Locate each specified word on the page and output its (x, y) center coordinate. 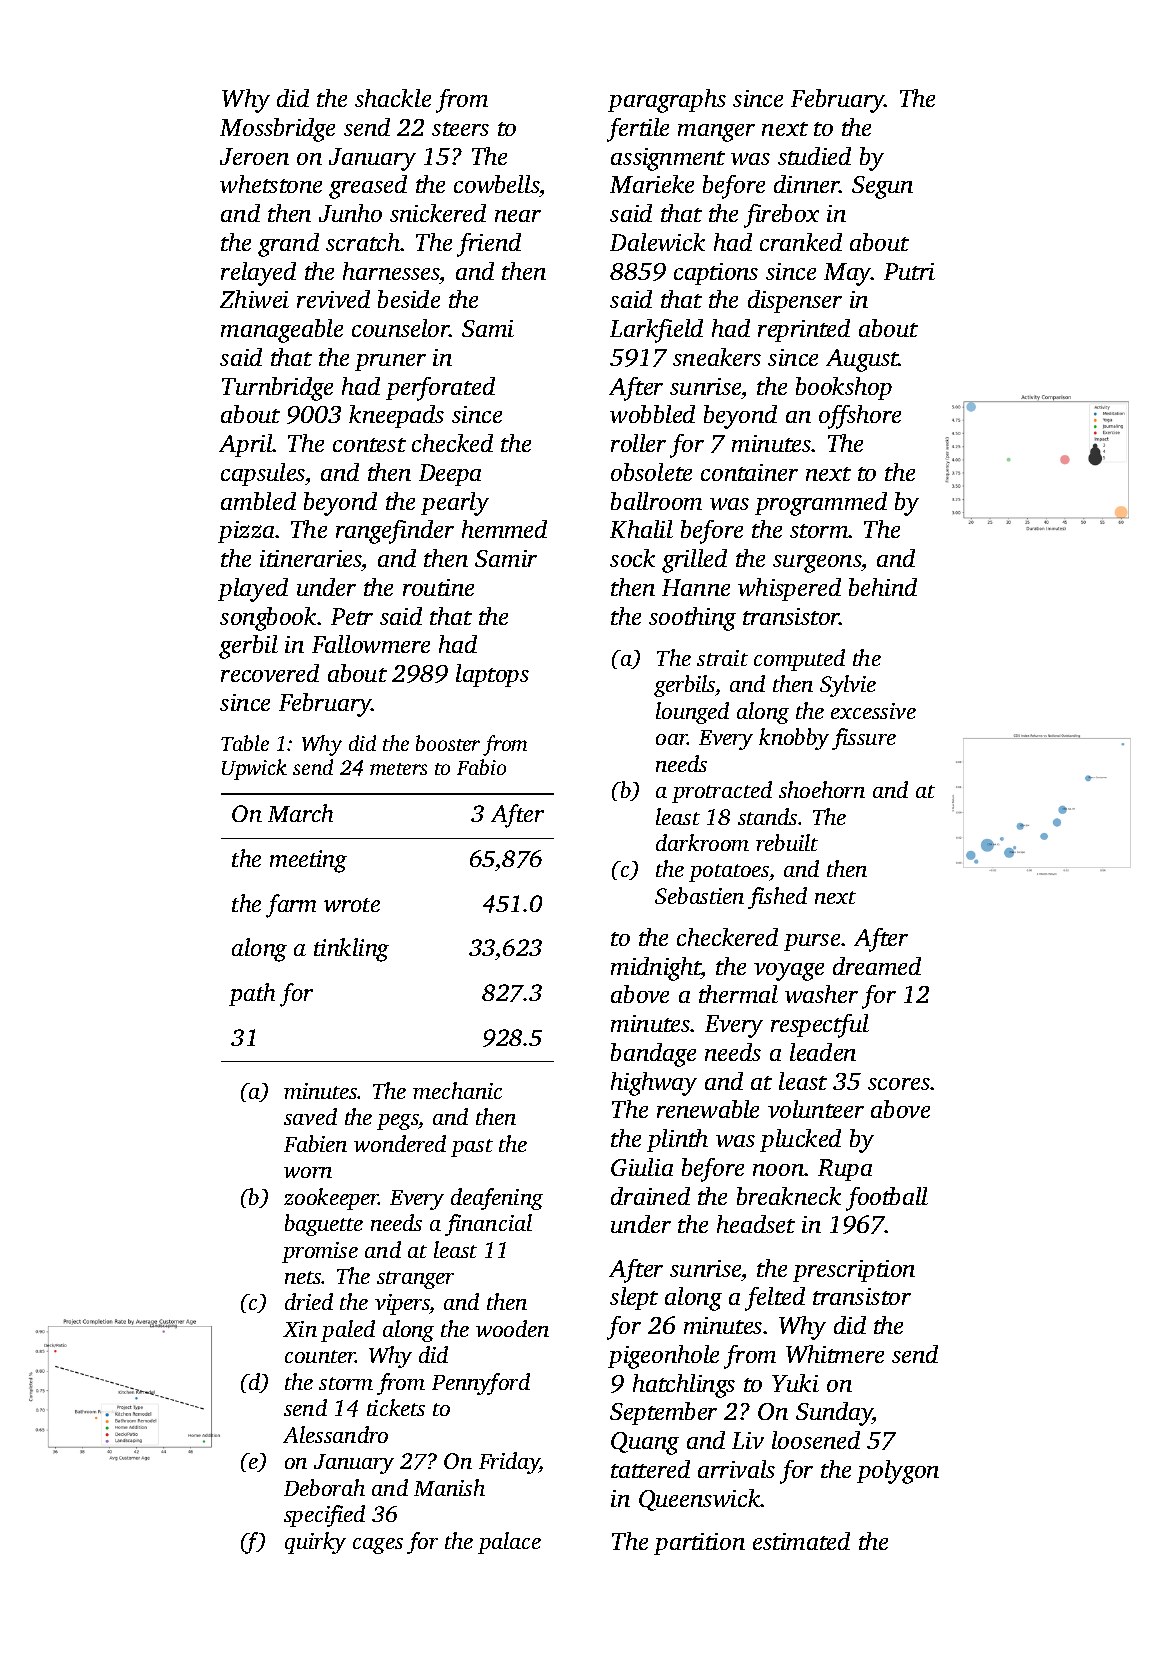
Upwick (254, 769)
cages (378, 1546)
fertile (638, 130)
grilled (694, 561)
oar (672, 739)
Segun (882, 187)
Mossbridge (277, 130)
